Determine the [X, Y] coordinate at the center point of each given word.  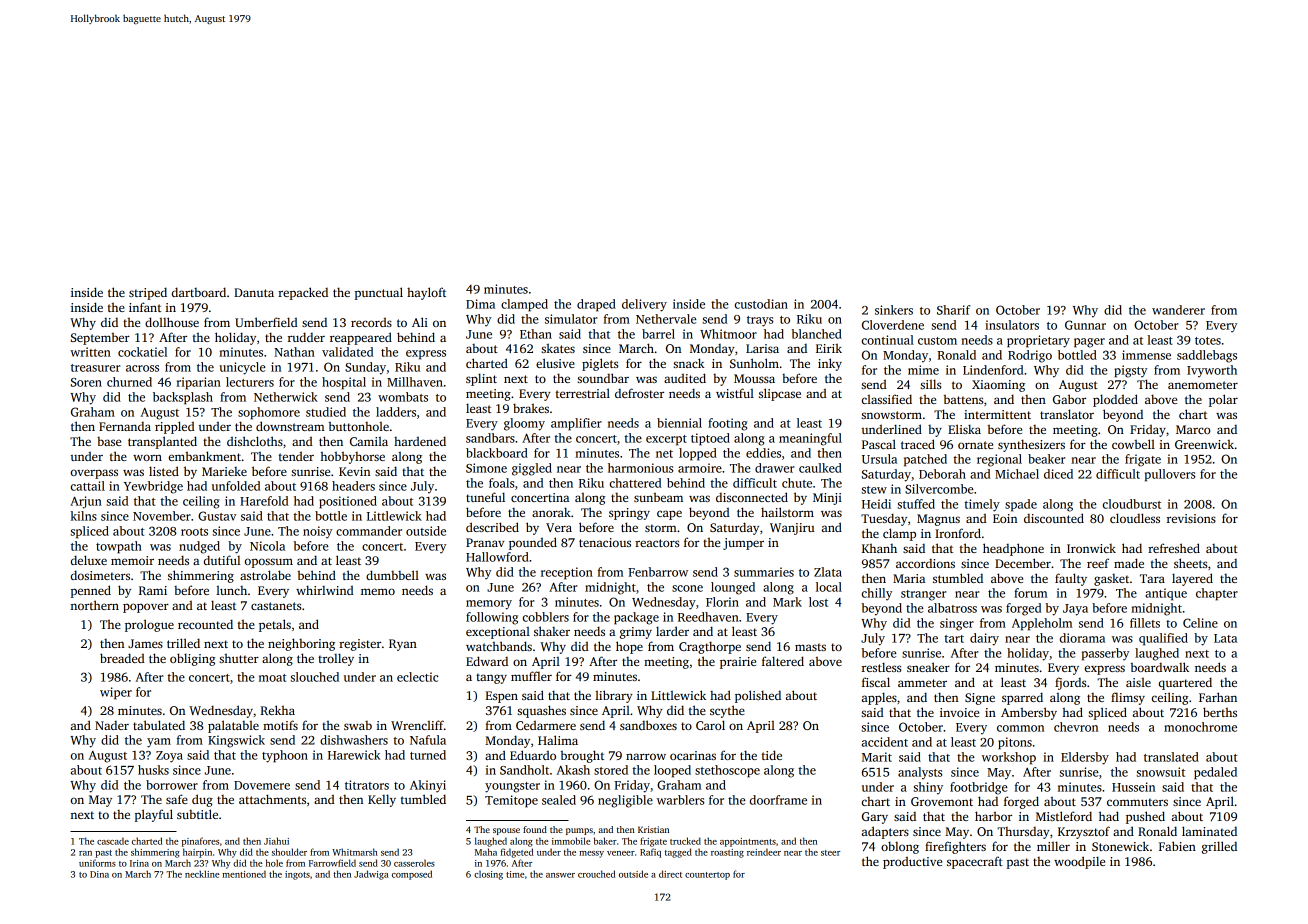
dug [202, 800]
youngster [512, 787]
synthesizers [1031, 445]
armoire [700, 468]
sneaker [928, 667]
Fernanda [125, 426]
